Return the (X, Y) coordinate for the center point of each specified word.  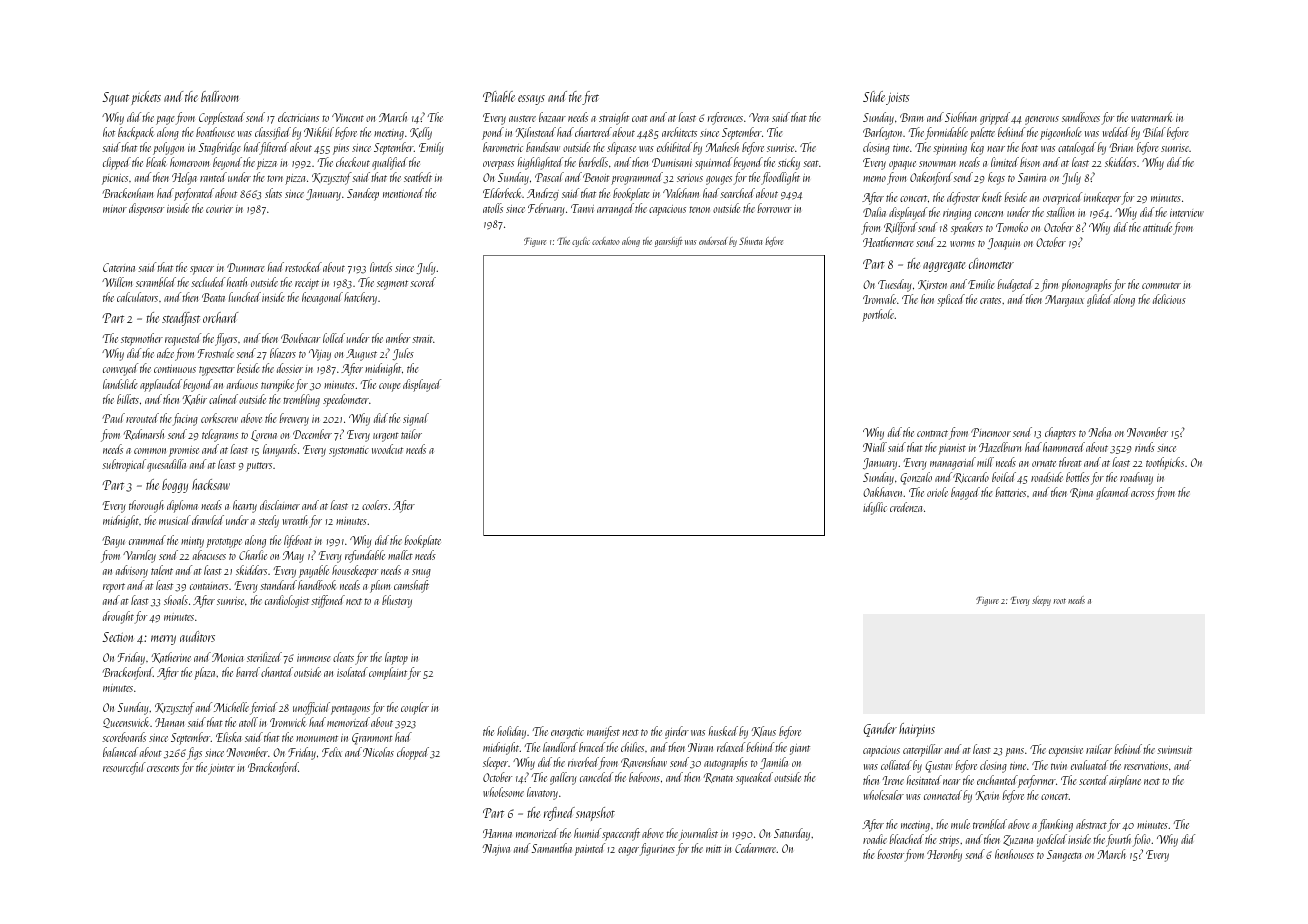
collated (896, 765)
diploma (182, 506)
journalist (698, 834)
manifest (603, 732)
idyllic (875, 508)
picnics (115, 179)
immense (314, 658)
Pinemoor (991, 432)
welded (1116, 132)
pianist (952, 449)
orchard (220, 317)
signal (416, 419)
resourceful (124, 768)
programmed (637, 178)
